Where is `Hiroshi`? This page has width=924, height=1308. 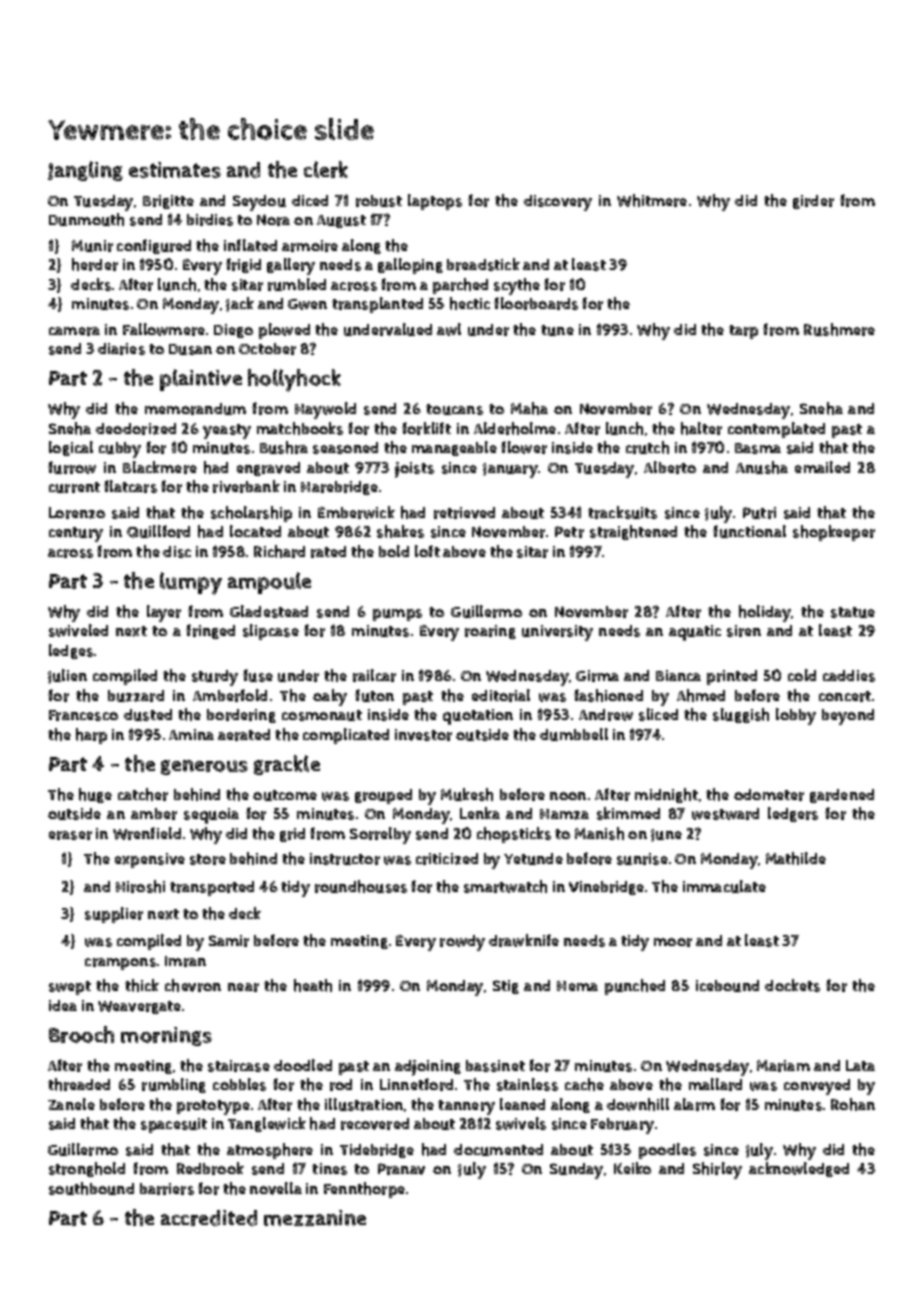
Hiroshi is located at coordinates (140, 886).
